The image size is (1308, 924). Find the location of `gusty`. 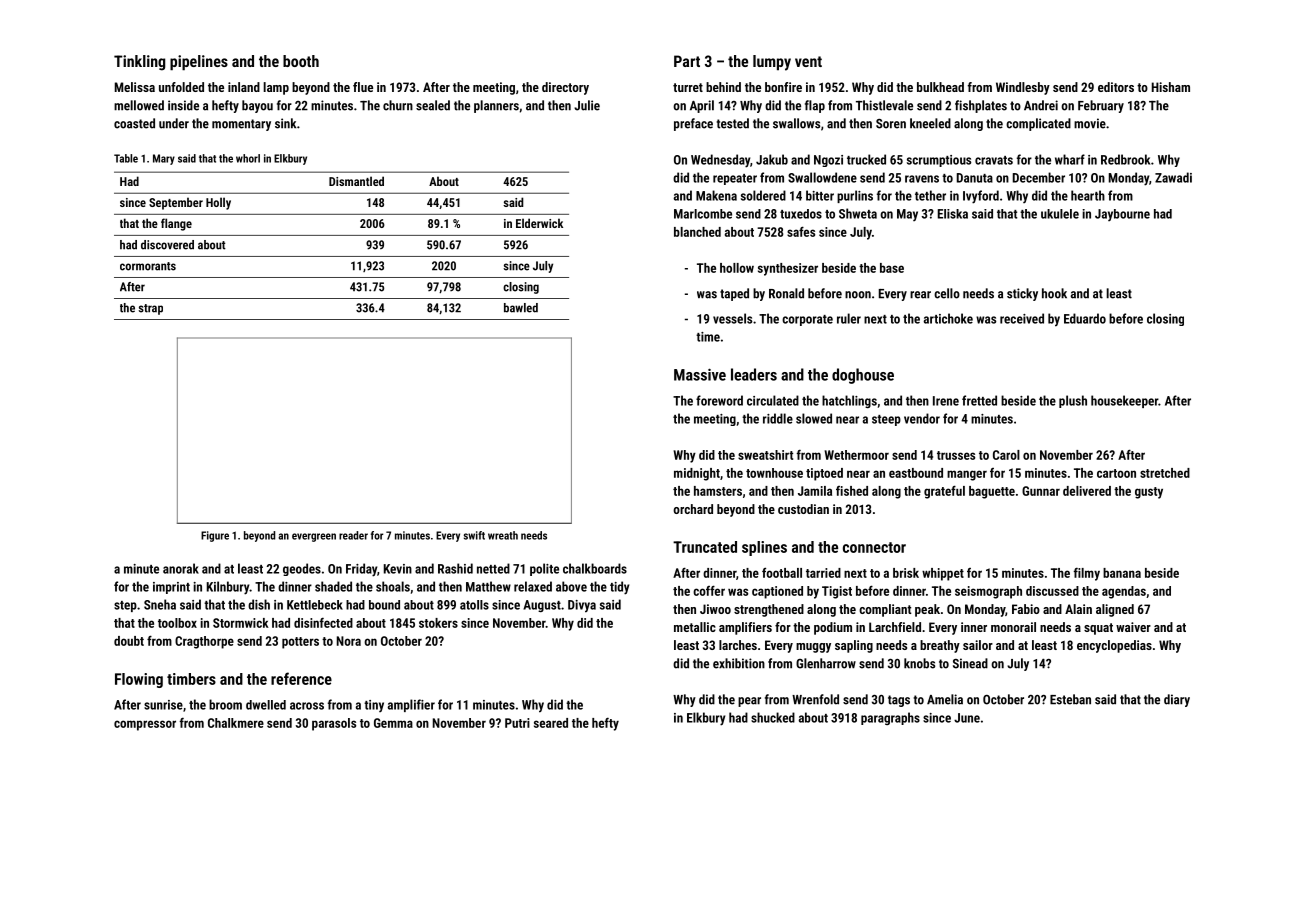

gusty is located at coordinates (1149, 493).
